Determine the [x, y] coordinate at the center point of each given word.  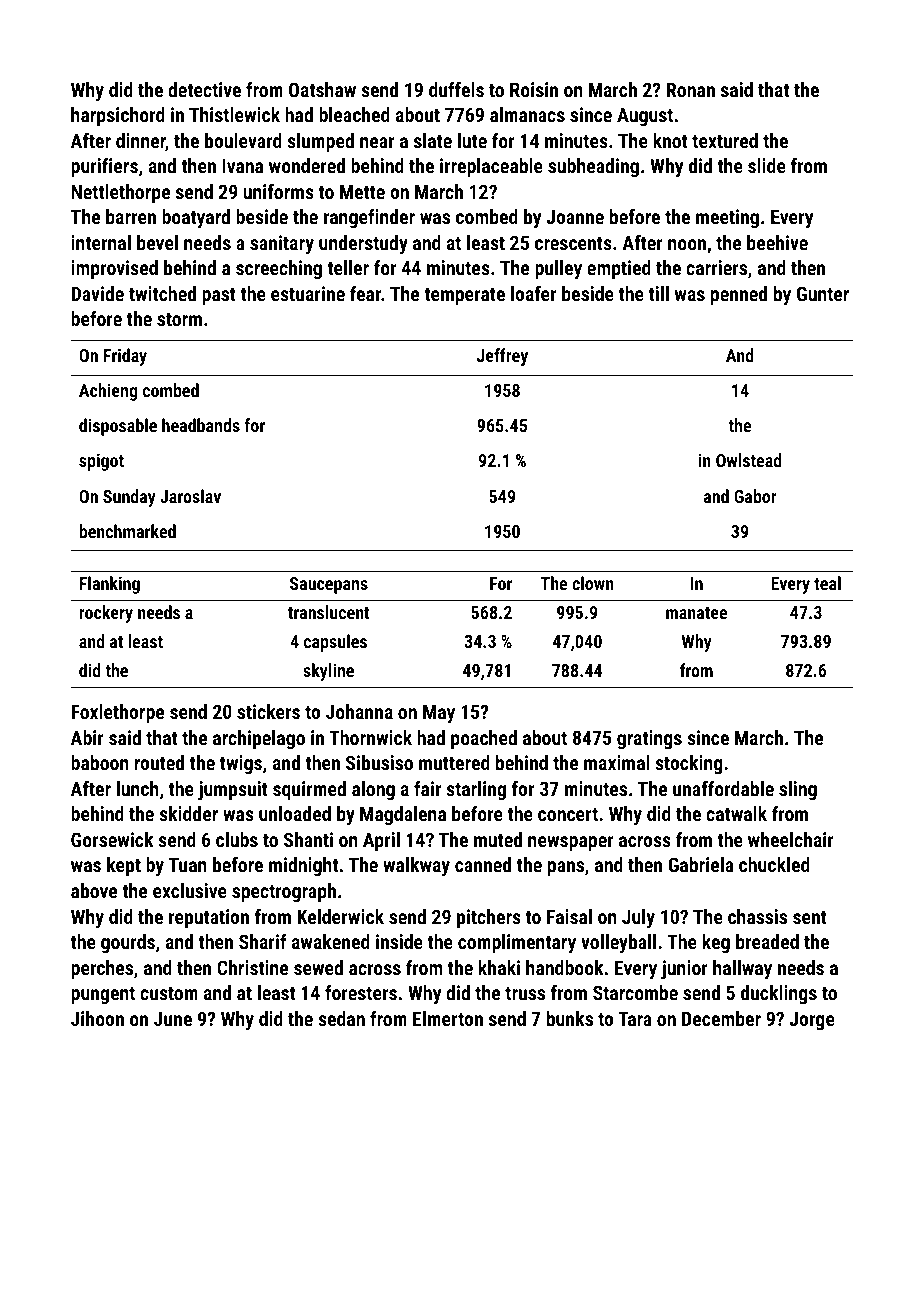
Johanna [359, 711]
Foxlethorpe [117, 713]
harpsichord [118, 116]
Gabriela [701, 864]
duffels [456, 89]
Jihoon [97, 1018]
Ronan [691, 90]
